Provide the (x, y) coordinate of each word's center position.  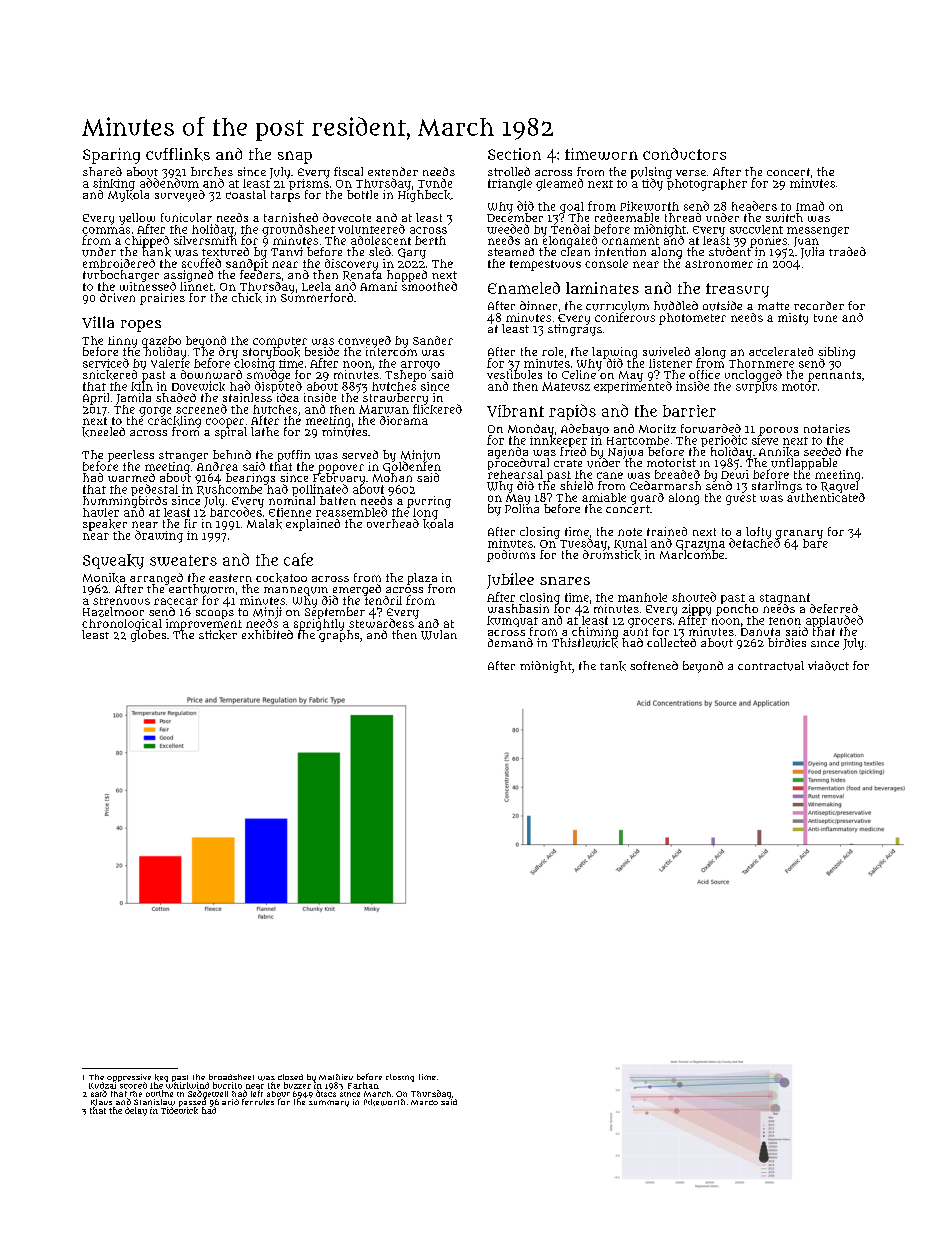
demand (510, 642)
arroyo (420, 365)
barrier (689, 411)
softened (654, 665)
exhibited (267, 634)
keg (161, 1078)
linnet (196, 286)
